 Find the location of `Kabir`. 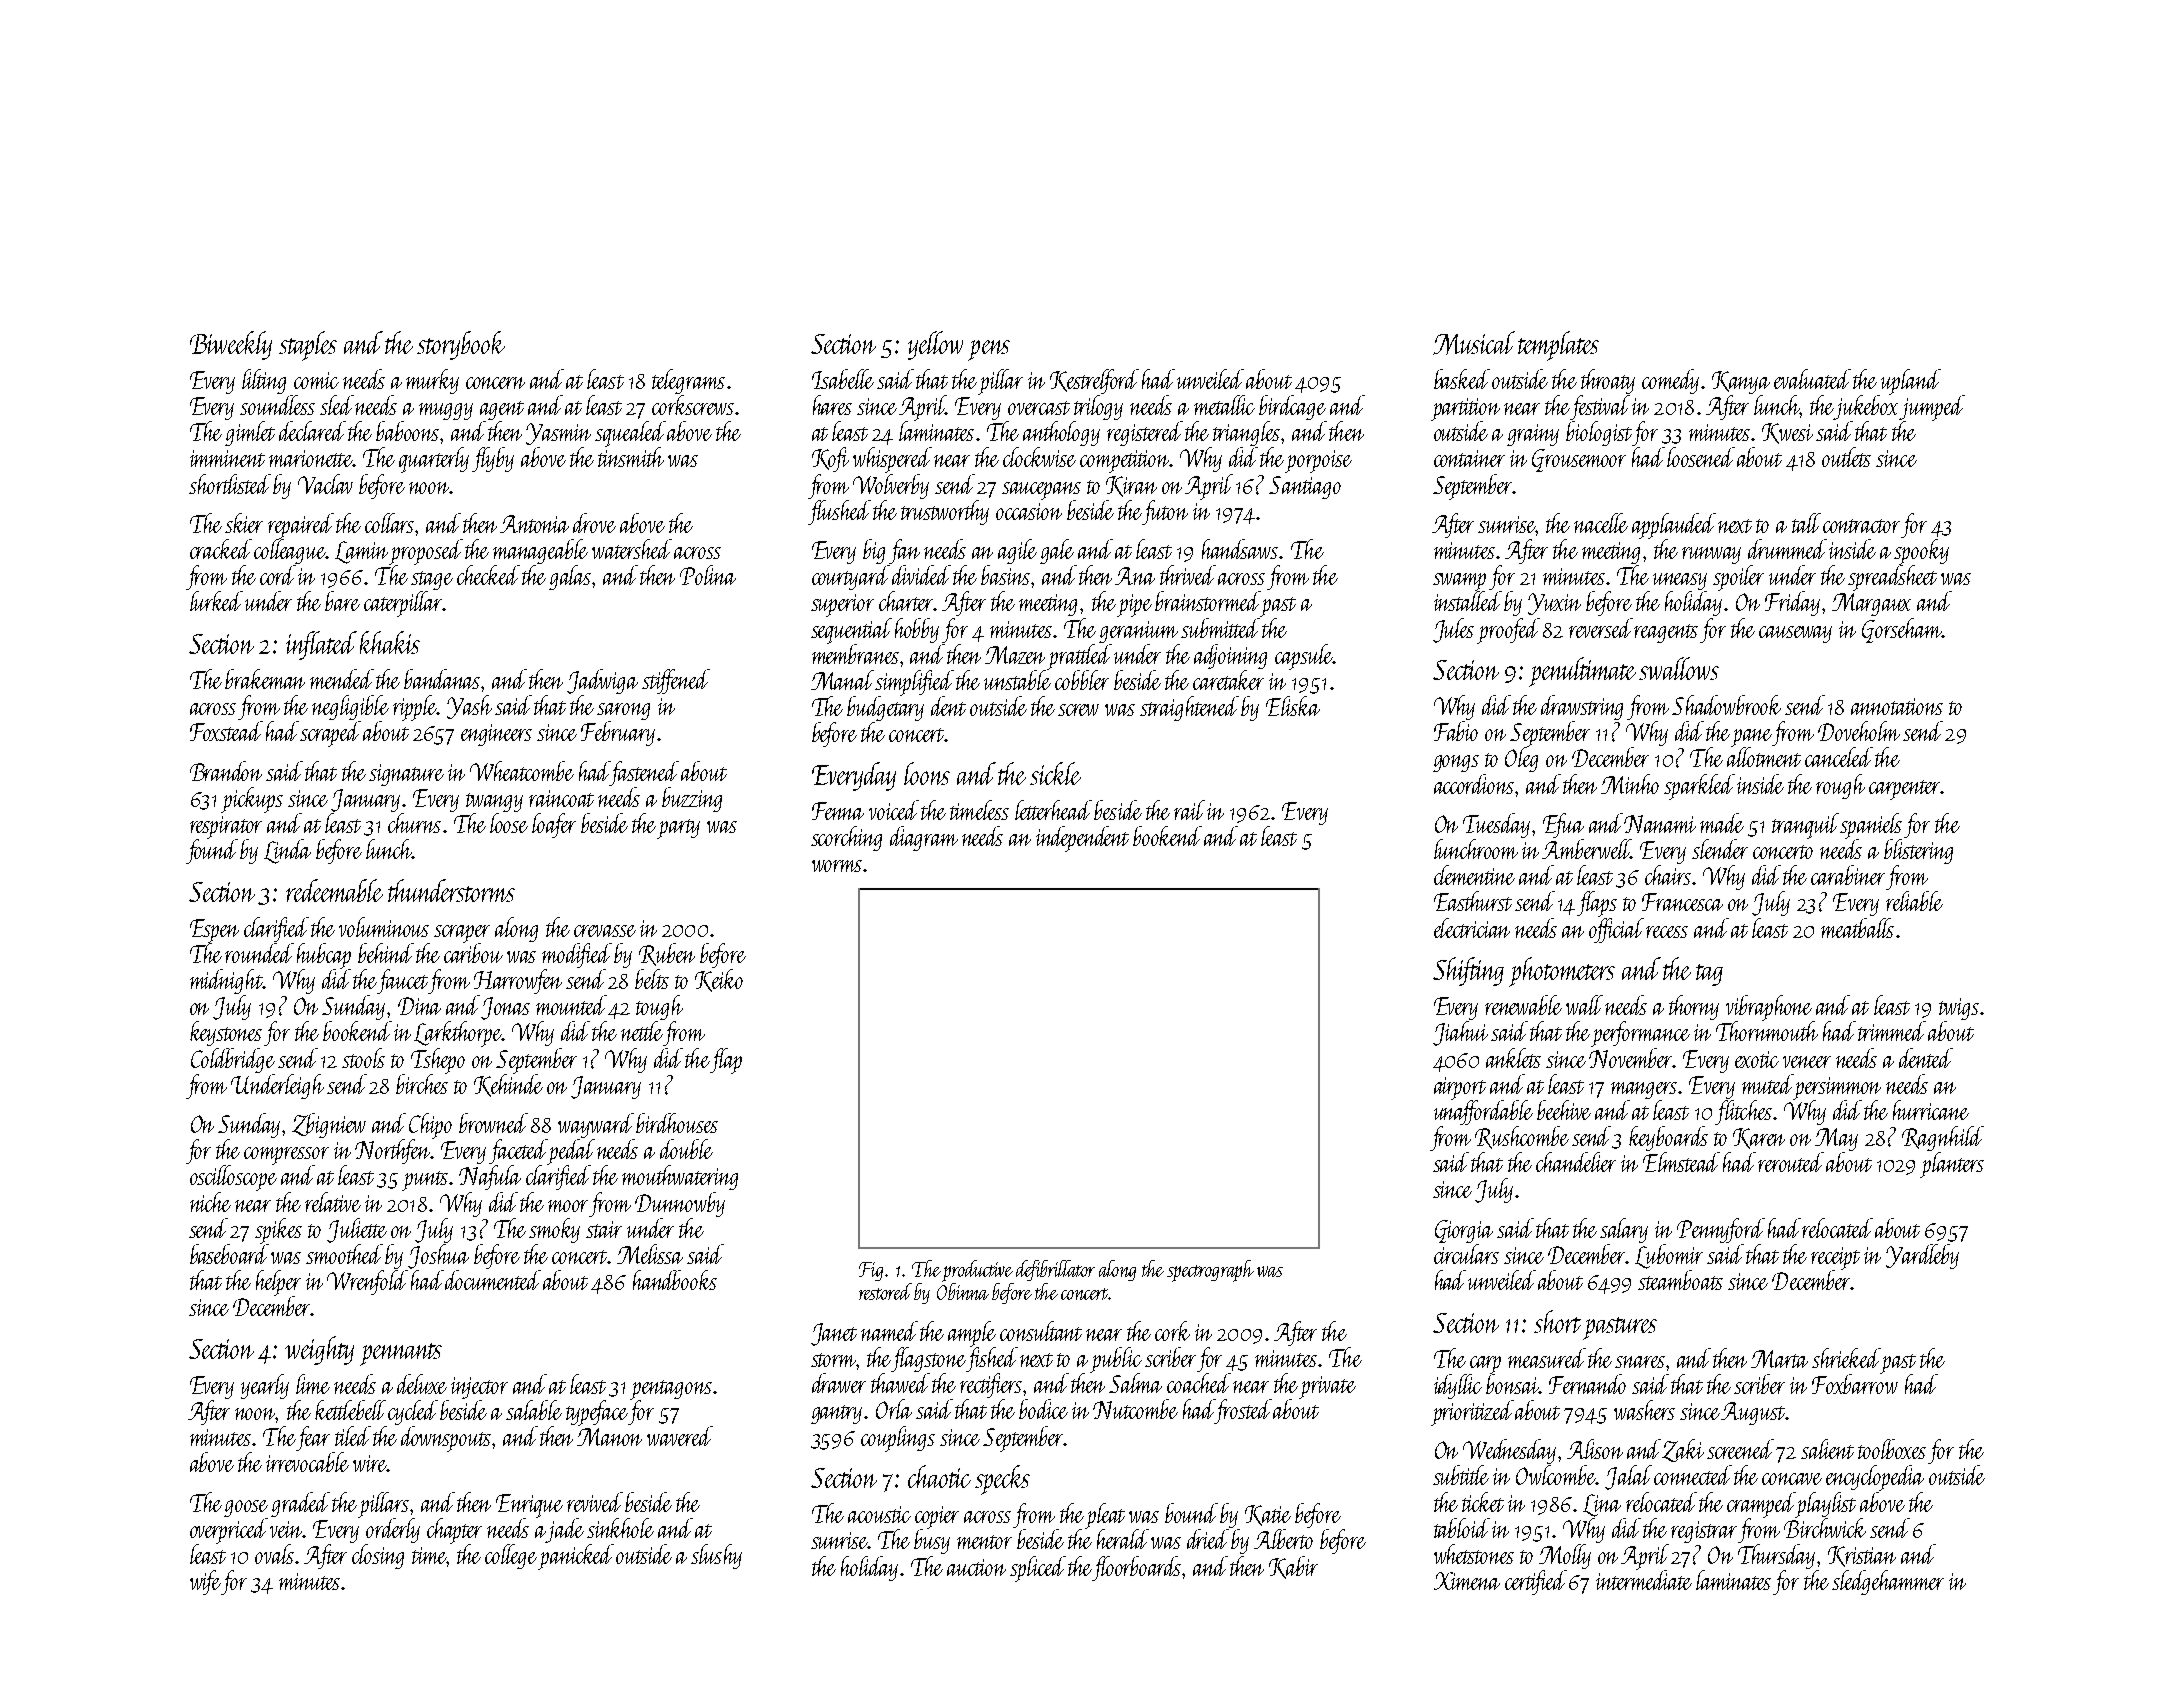

Kabir is located at coordinates (1293, 1567).
